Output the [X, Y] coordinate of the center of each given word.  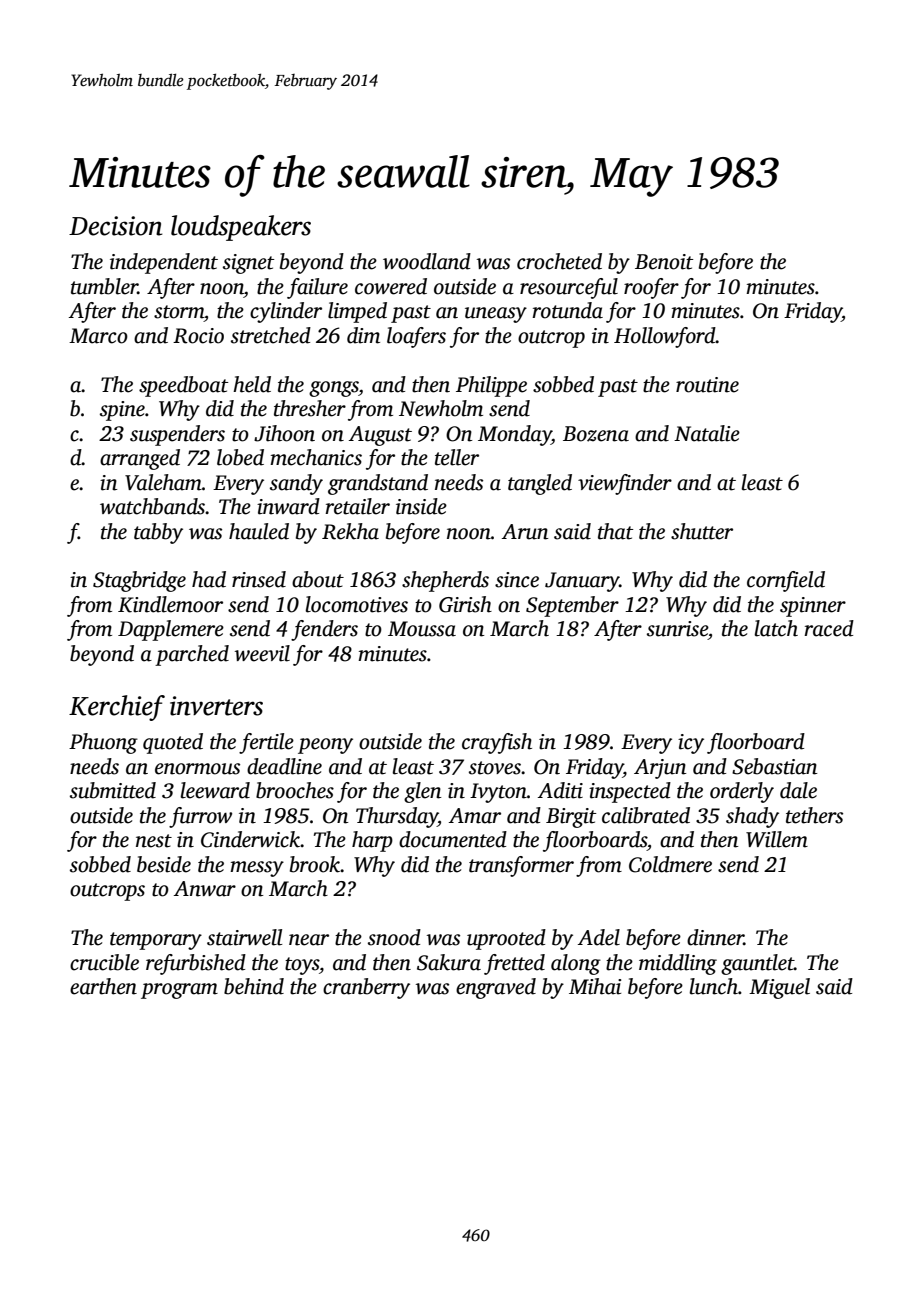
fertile [266, 743]
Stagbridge [139, 581]
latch [776, 628]
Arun [525, 532]
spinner [813, 607]
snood [394, 937]
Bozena [596, 434]
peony [325, 746]
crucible [104, 962]
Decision [115, 226]
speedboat [183, 386]
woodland [427, 261]
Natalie [707, 433]
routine [707, 385]
